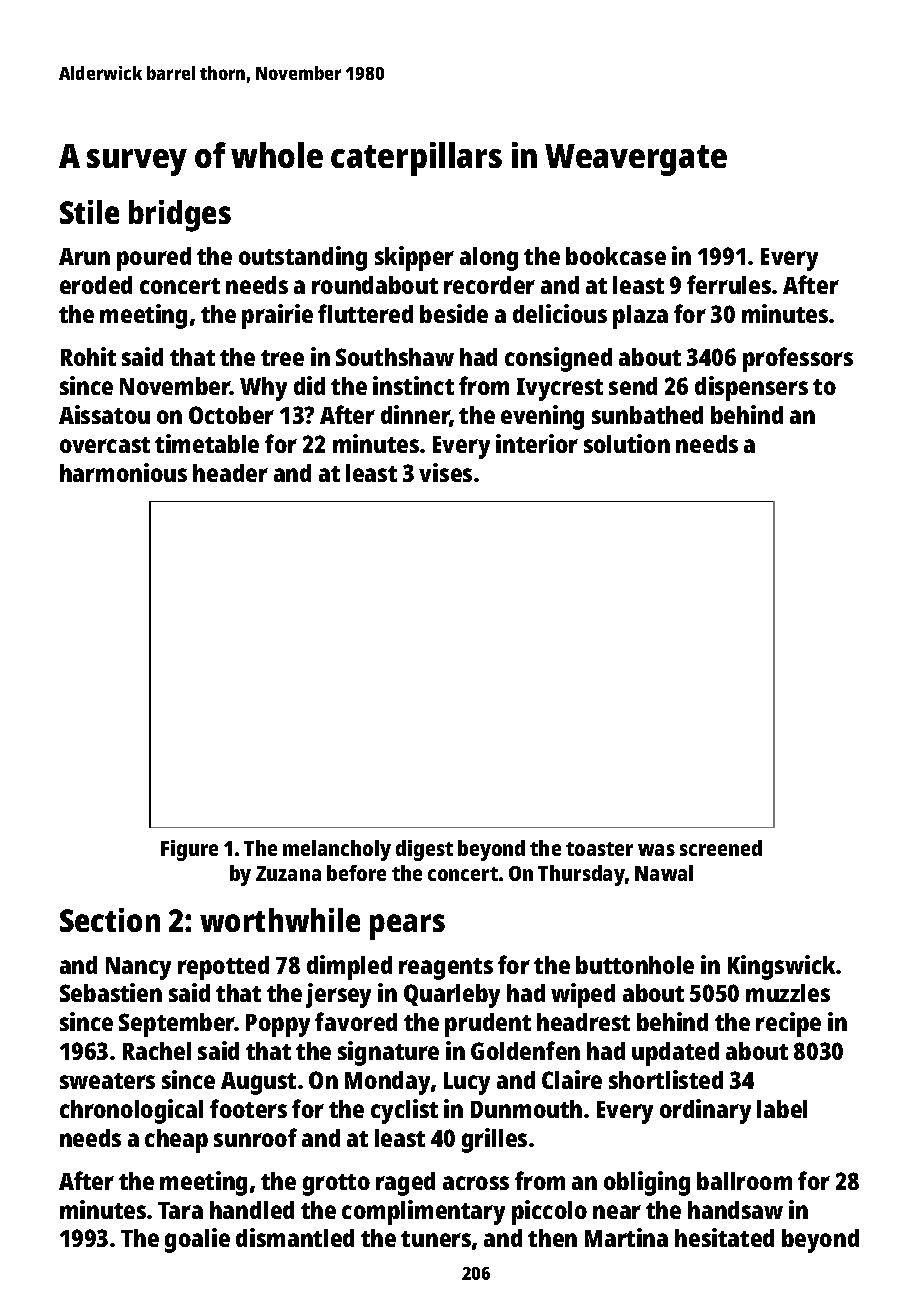  Describe the element at coordinates (445, 472) in the page. I see `vises` at that location.
